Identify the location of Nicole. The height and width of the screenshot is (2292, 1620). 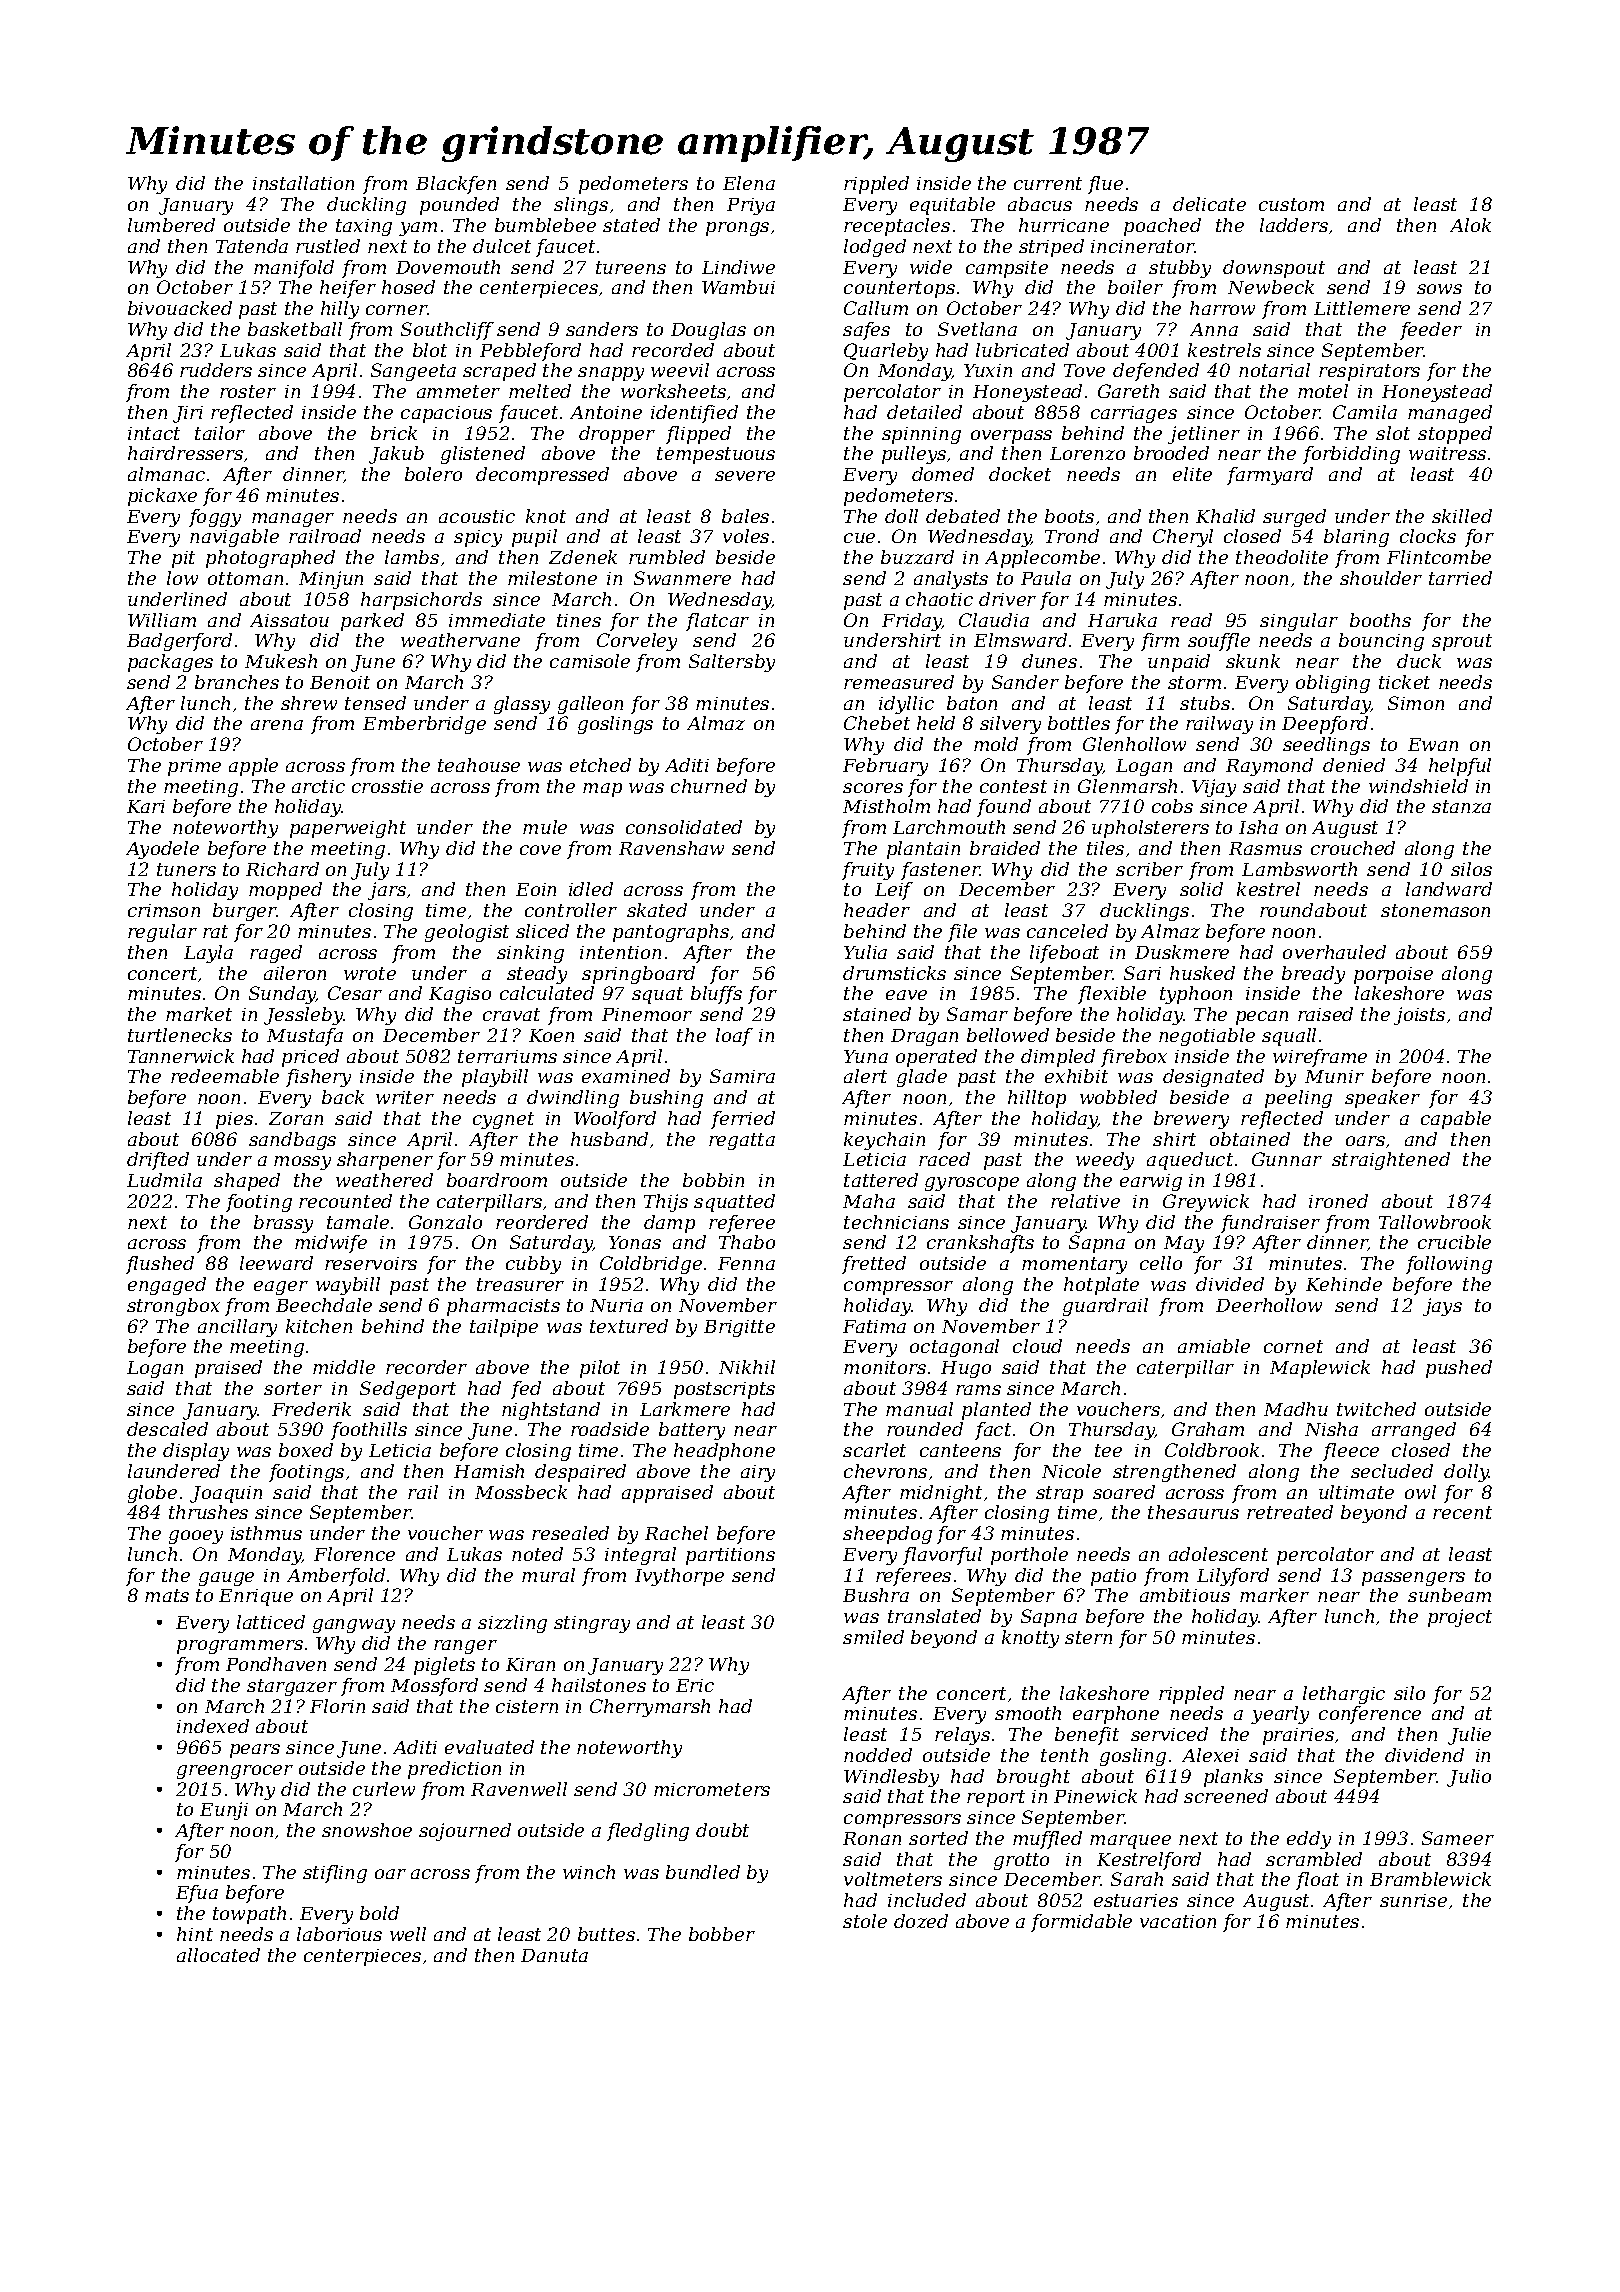
(1071, 1471).
